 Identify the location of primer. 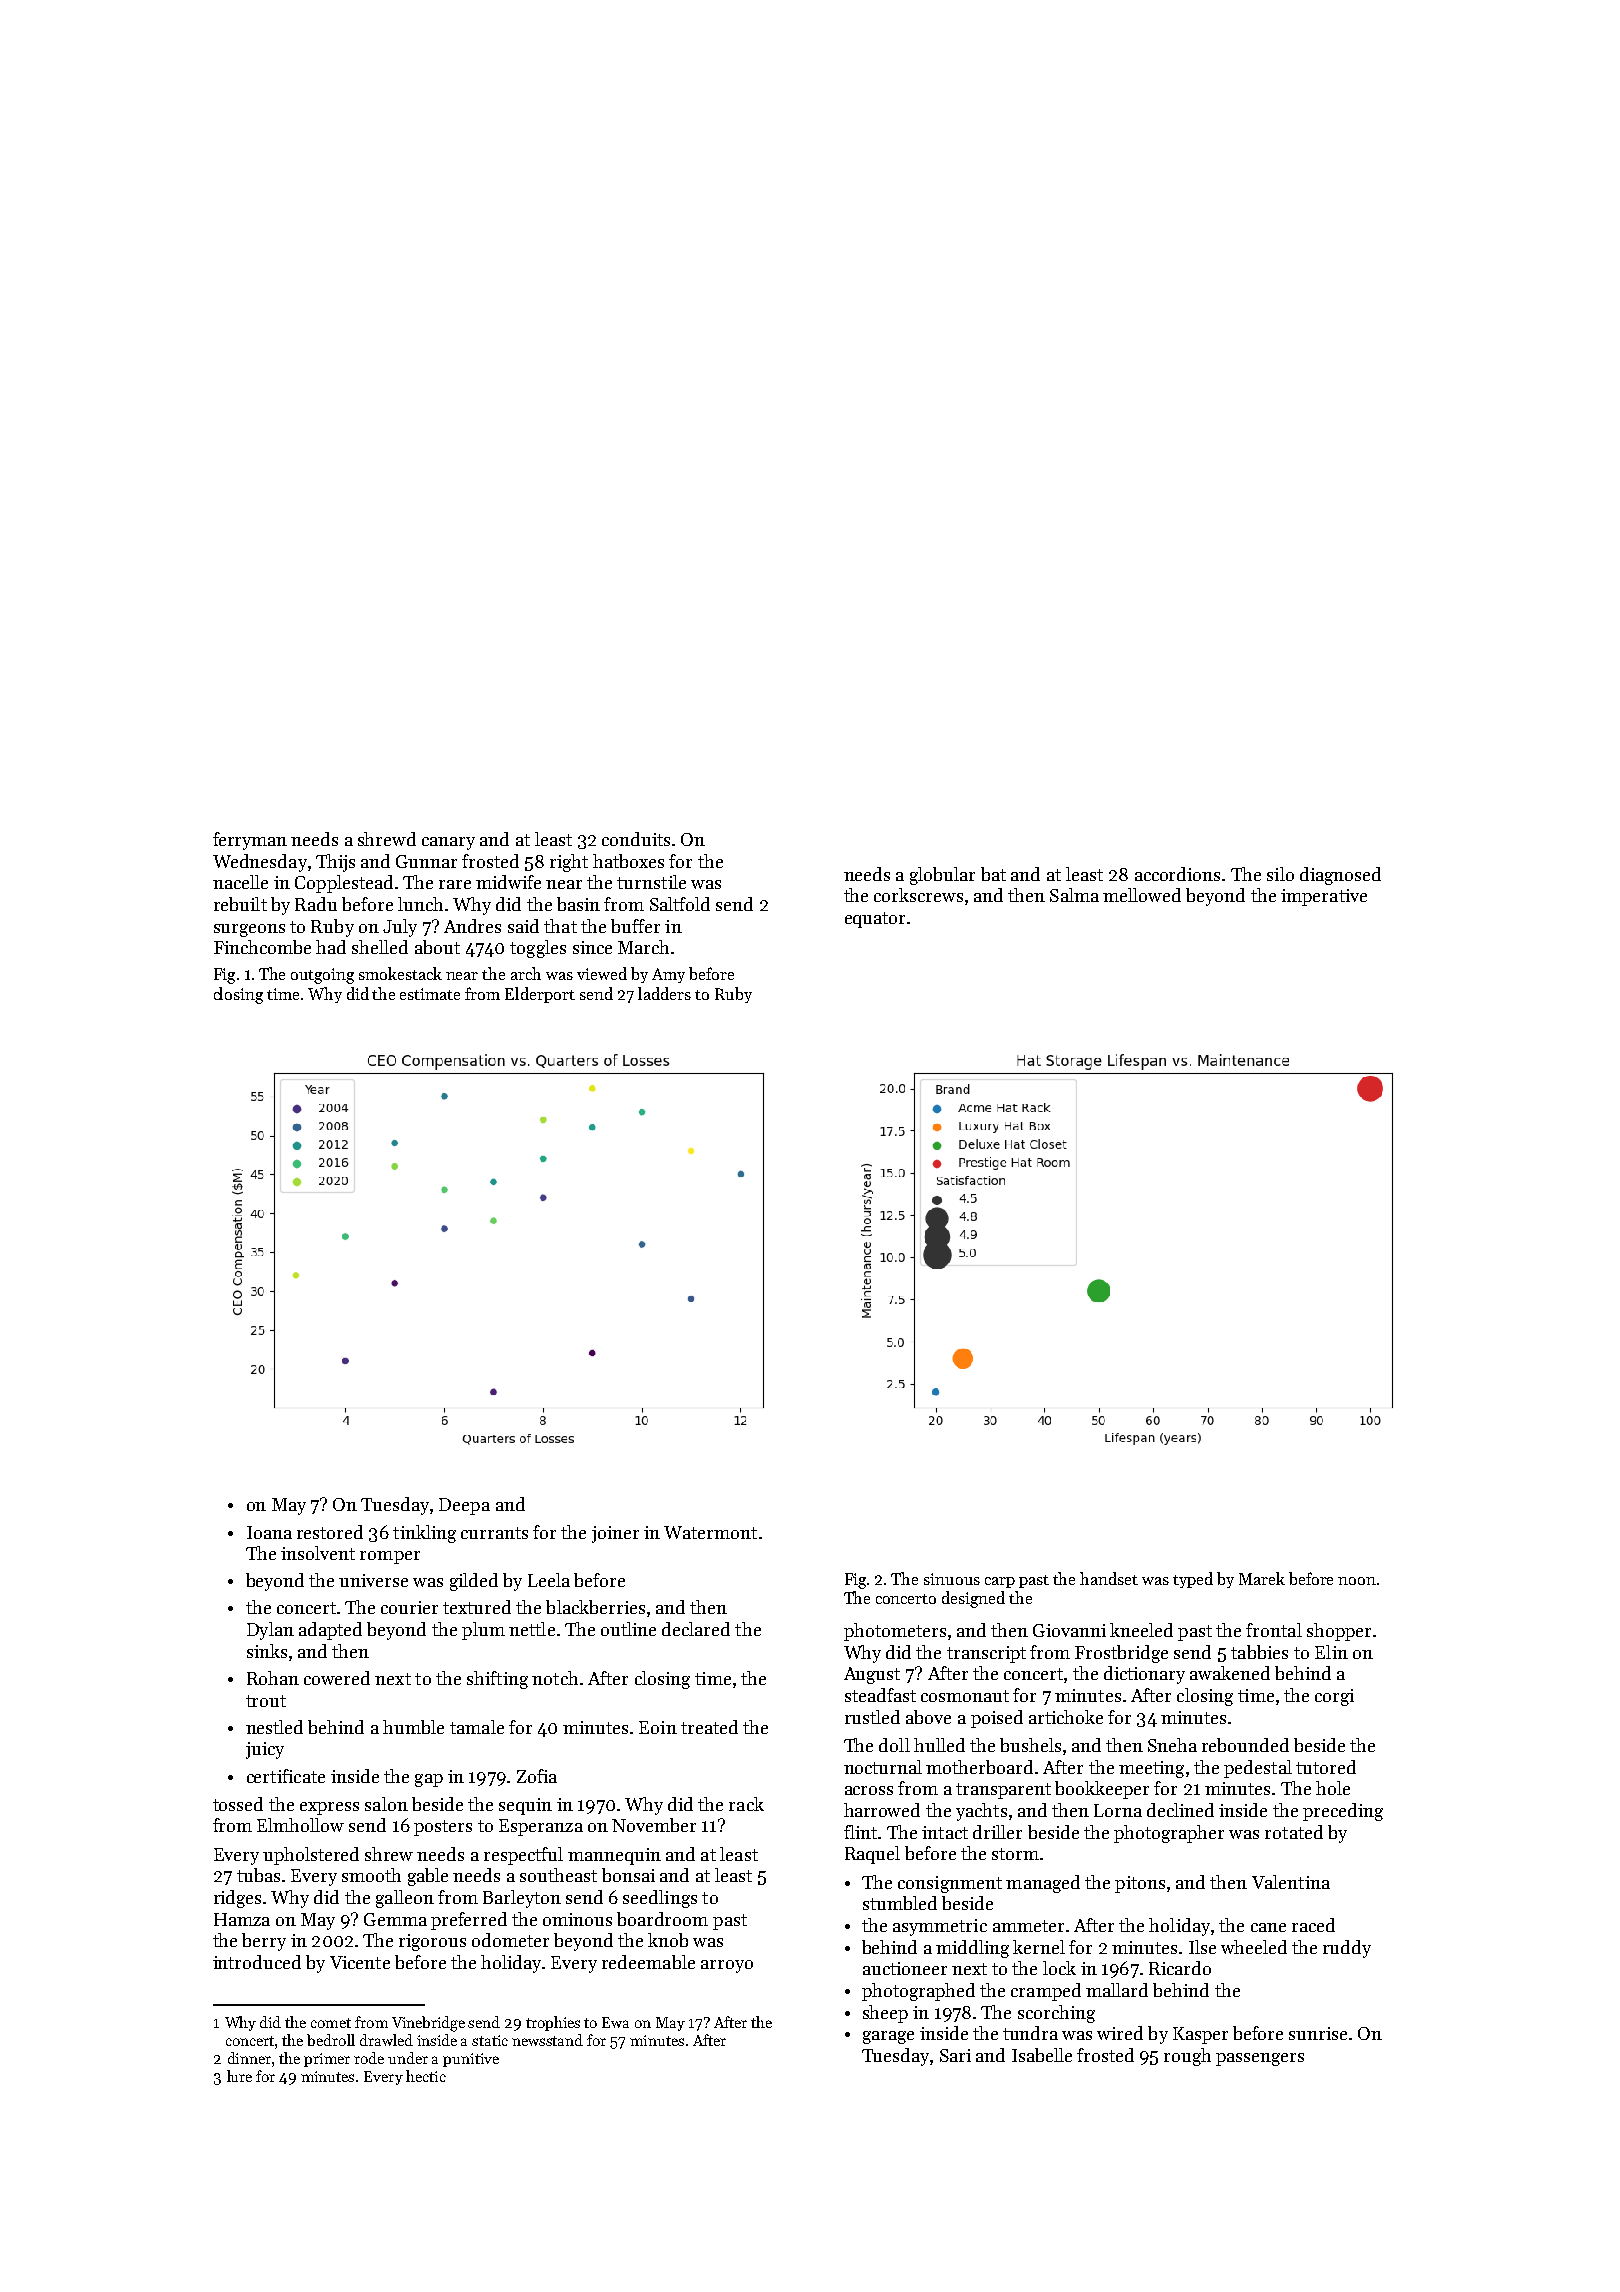
(327, 2060).
